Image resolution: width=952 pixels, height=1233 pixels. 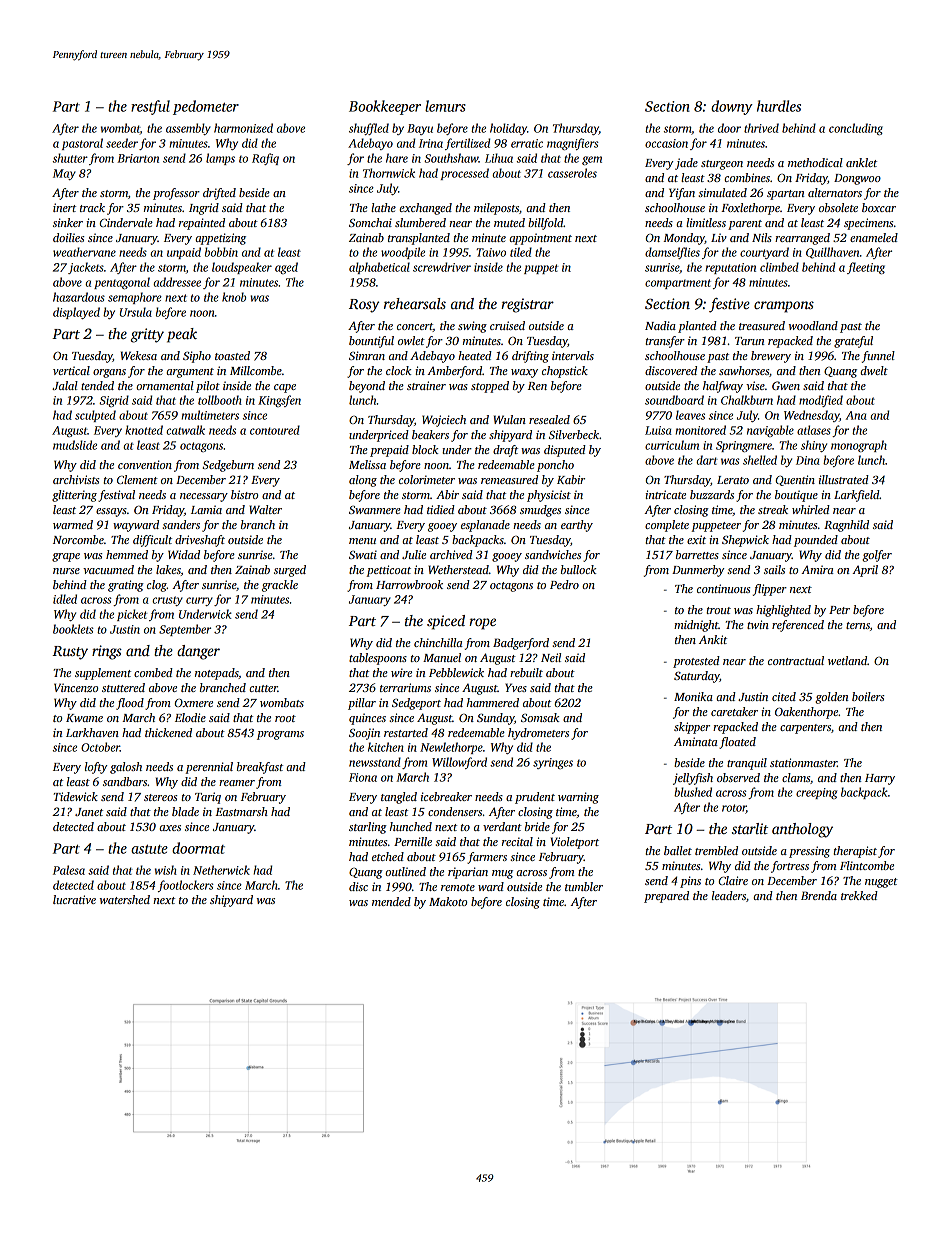 I want to click on Violetport, so click(x=575, y=843).
